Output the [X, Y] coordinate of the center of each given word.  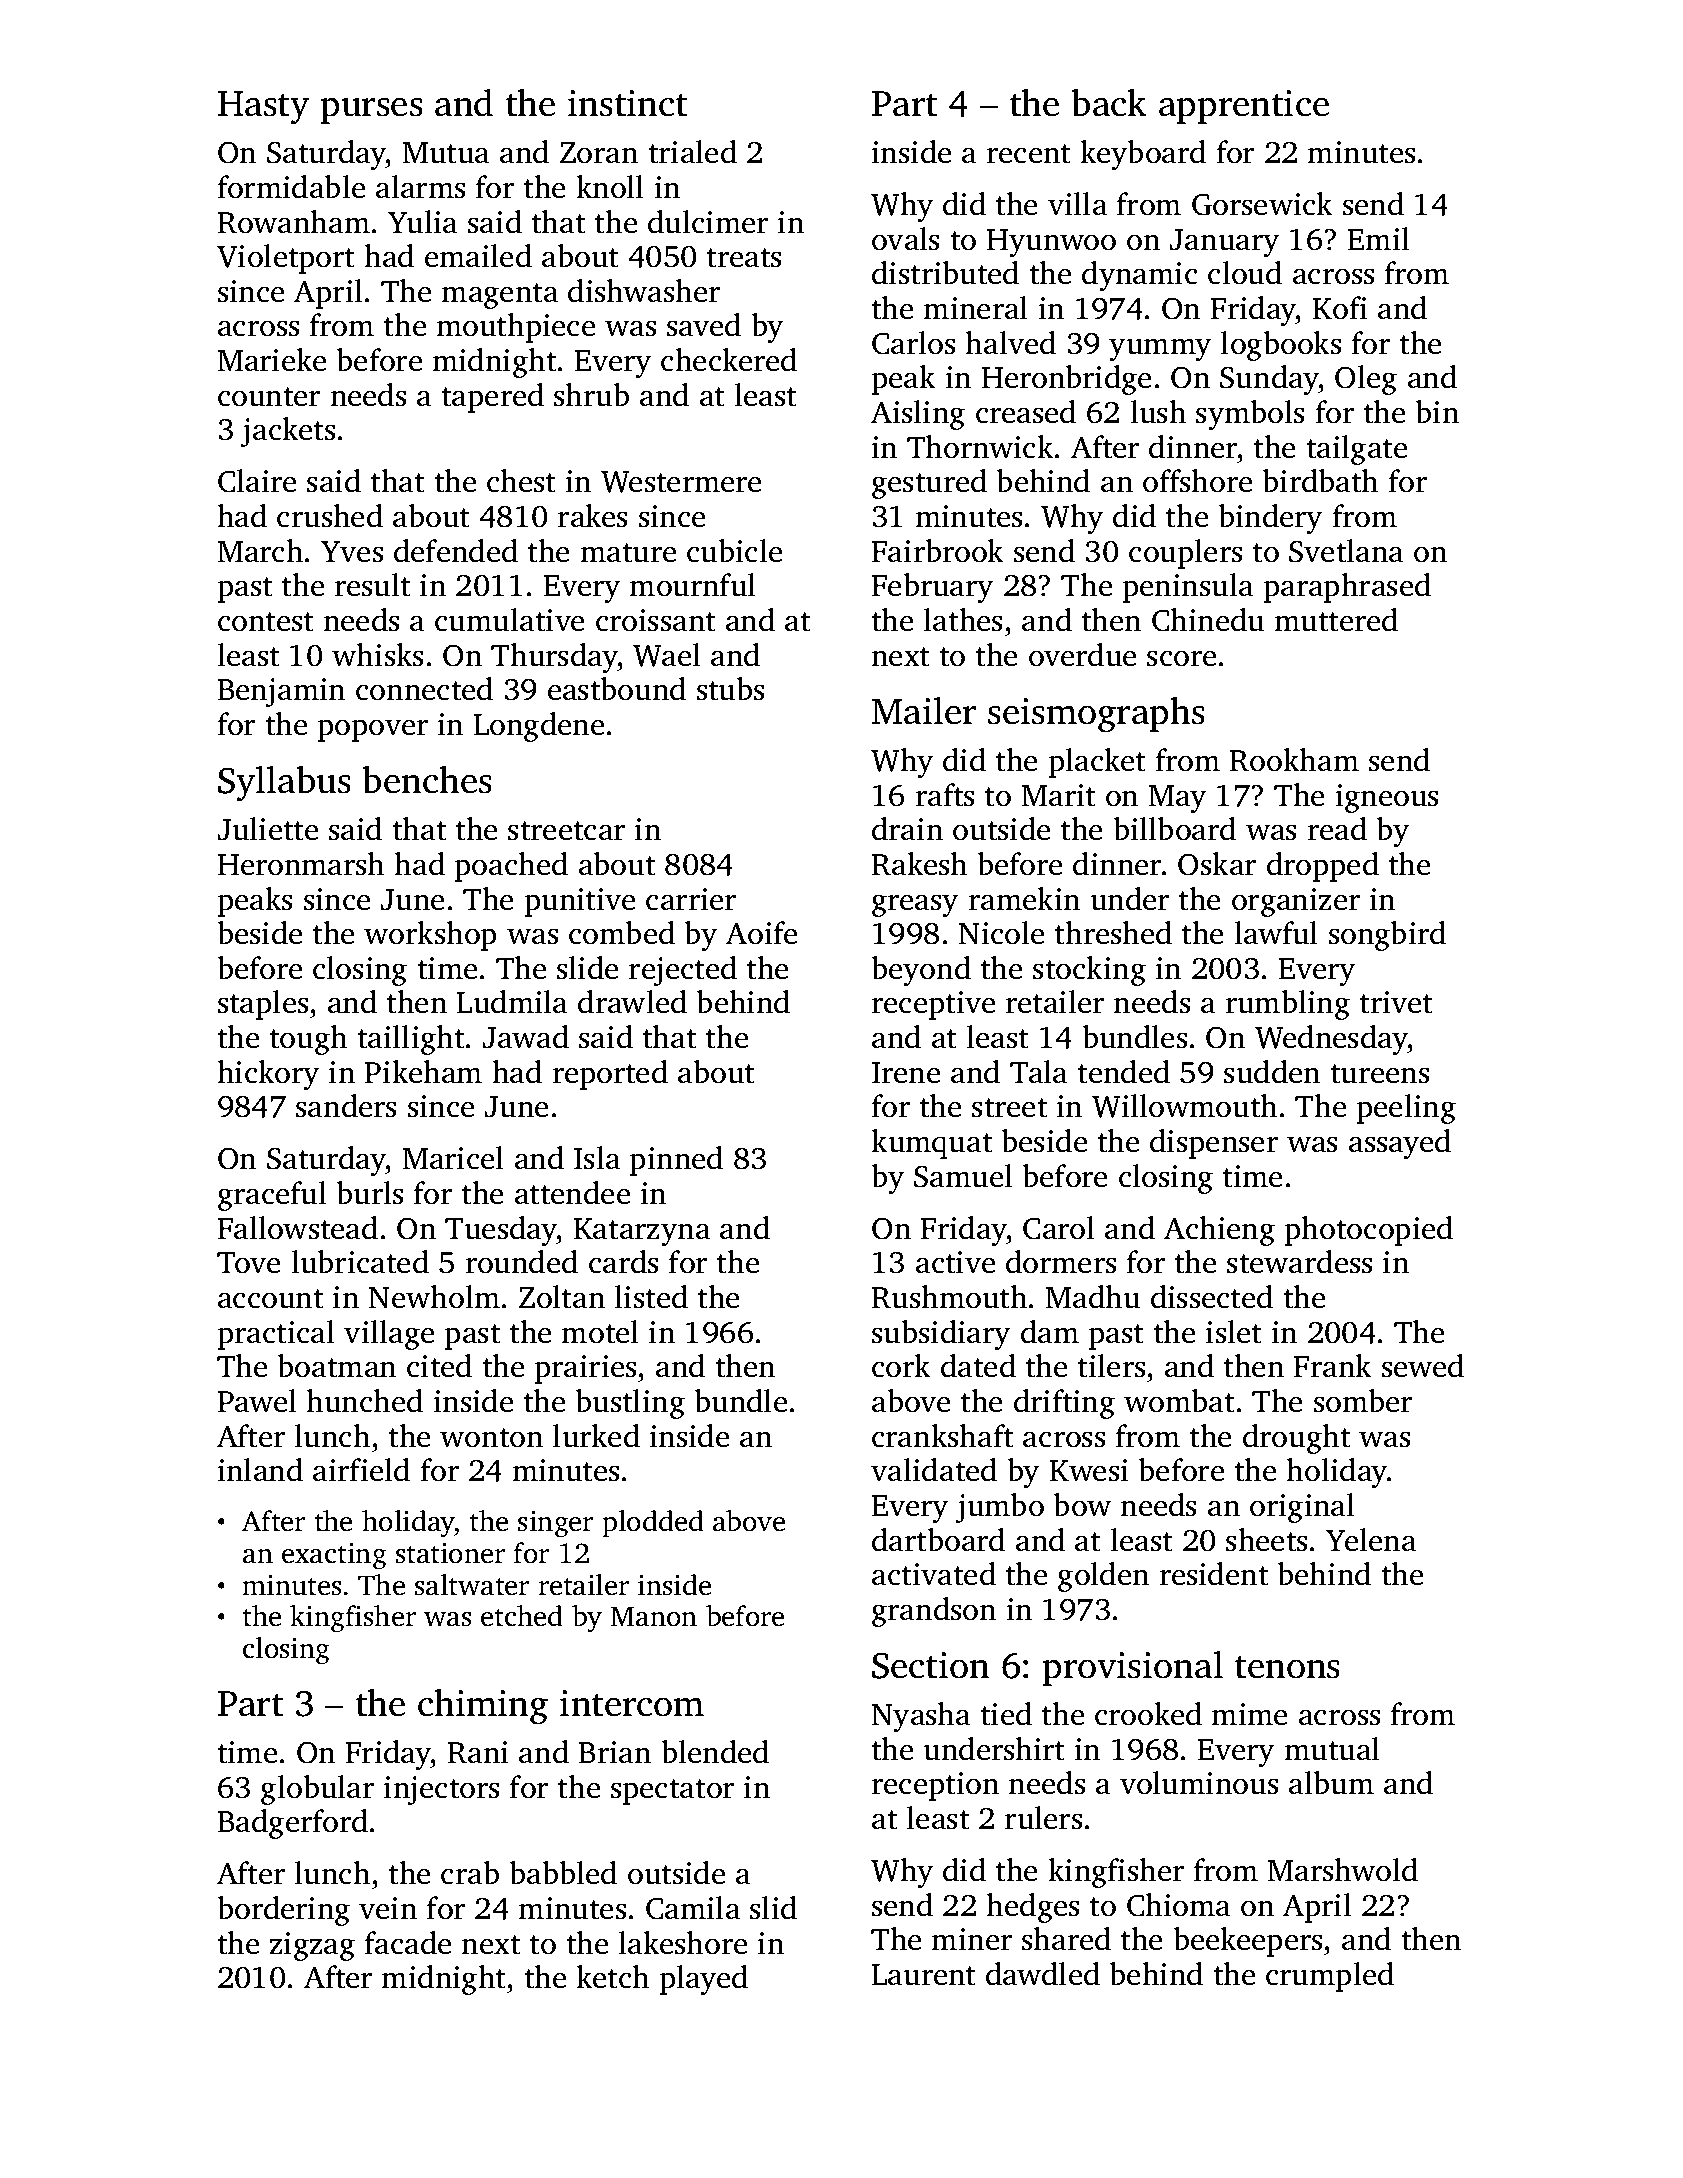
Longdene [539, 727]
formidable [291, 187]
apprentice [1244, 107]
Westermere [681, 482]
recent [1029, 154]
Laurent [924, 1975]
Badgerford [293, 1824]
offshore [1197, 481]
